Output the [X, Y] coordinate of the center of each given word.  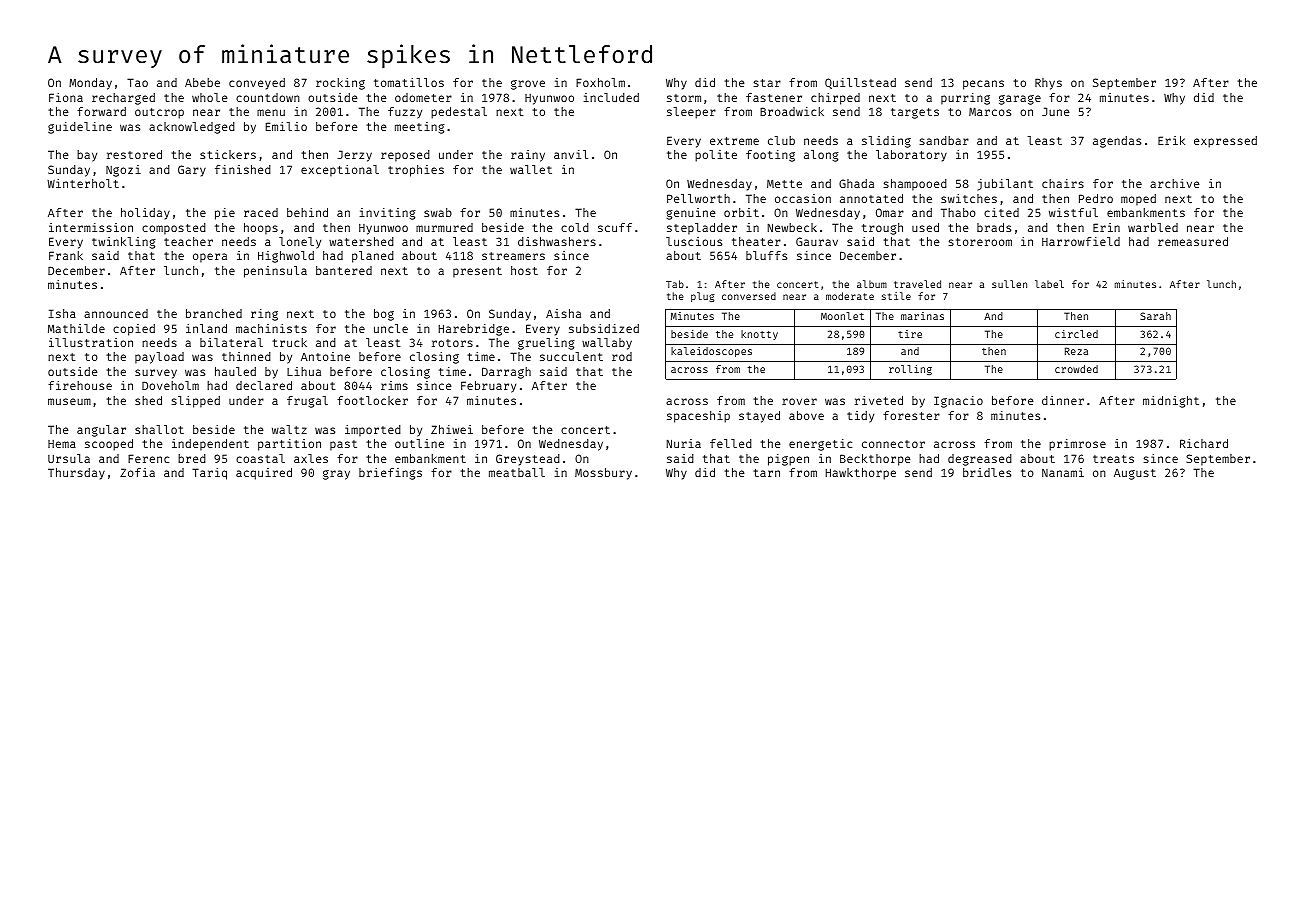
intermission [91, 227]
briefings [390, 474]
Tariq [209, 474]
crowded [1076, 369]
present [477, 272]
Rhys [1048, 84]
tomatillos [409, 82]
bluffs [766, 255]
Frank [66, 255]
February [488, 387]
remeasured [1193, 241]
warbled [1153, 227]
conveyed [257, 84]
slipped [196, 402]
